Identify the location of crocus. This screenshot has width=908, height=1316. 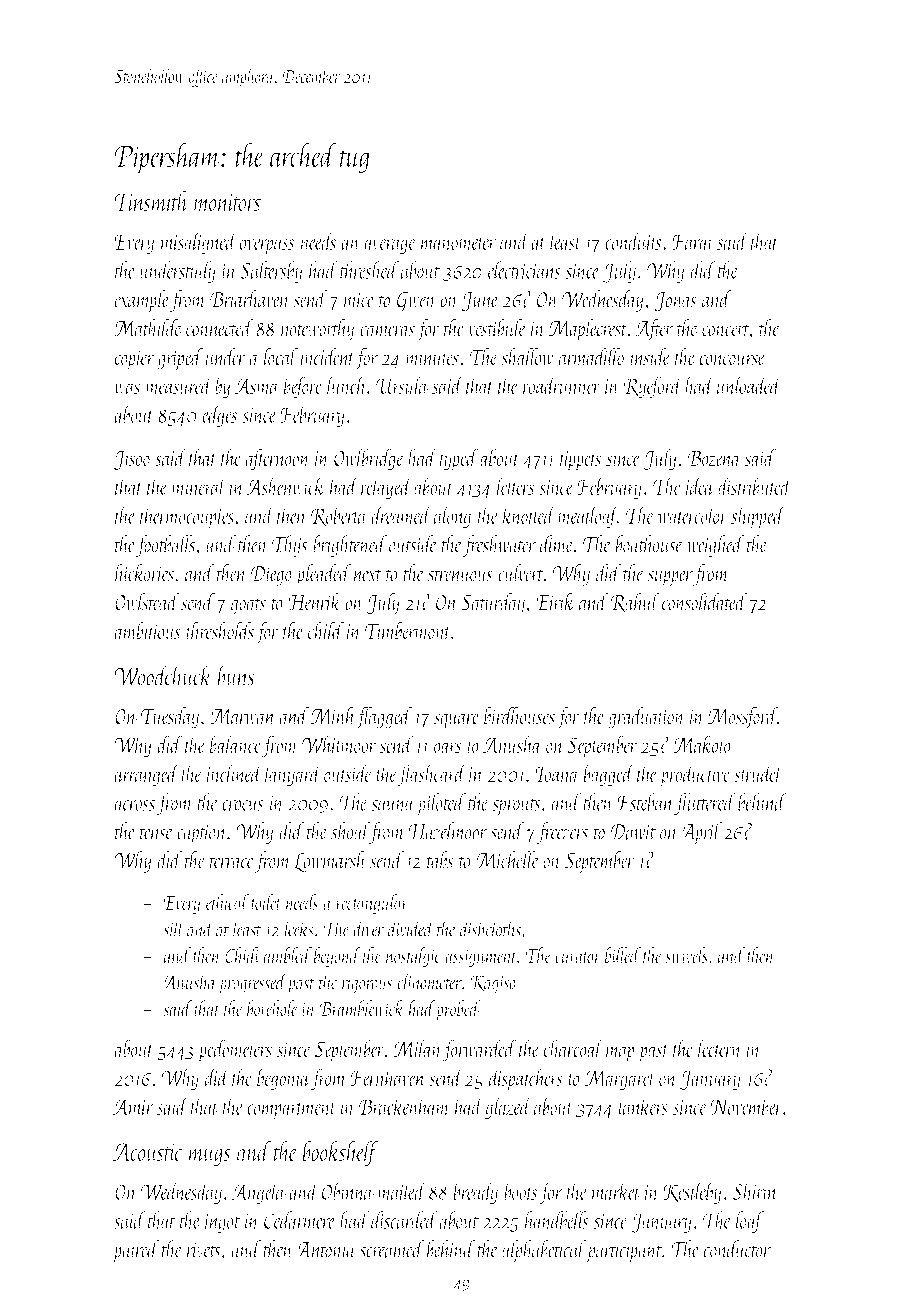
(243, 805).
